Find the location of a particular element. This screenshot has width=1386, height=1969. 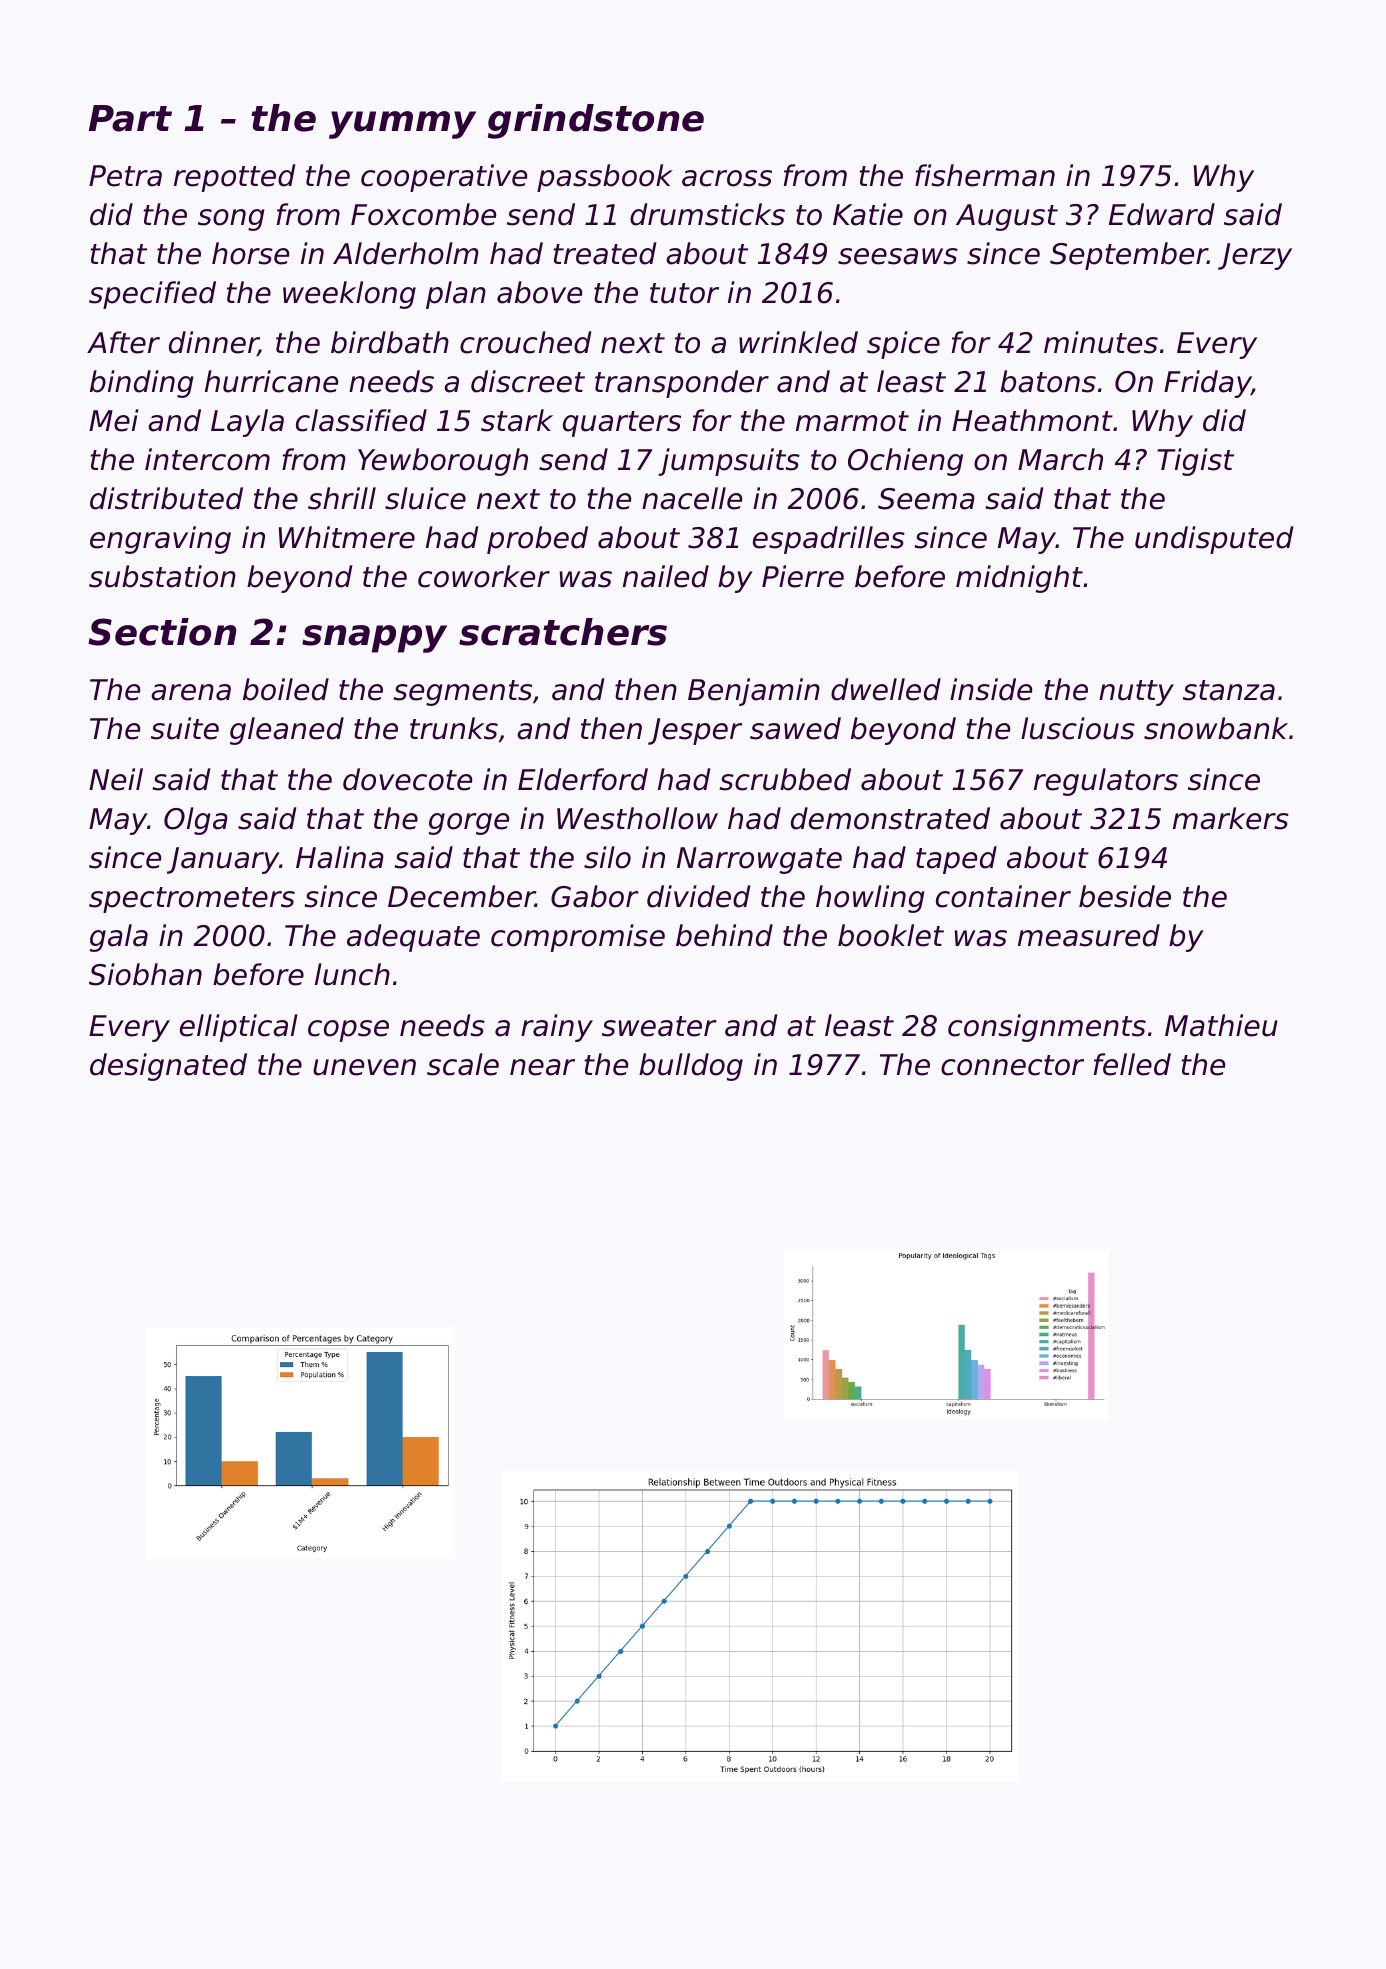

fisherman is located at coordinates (985, 175).
